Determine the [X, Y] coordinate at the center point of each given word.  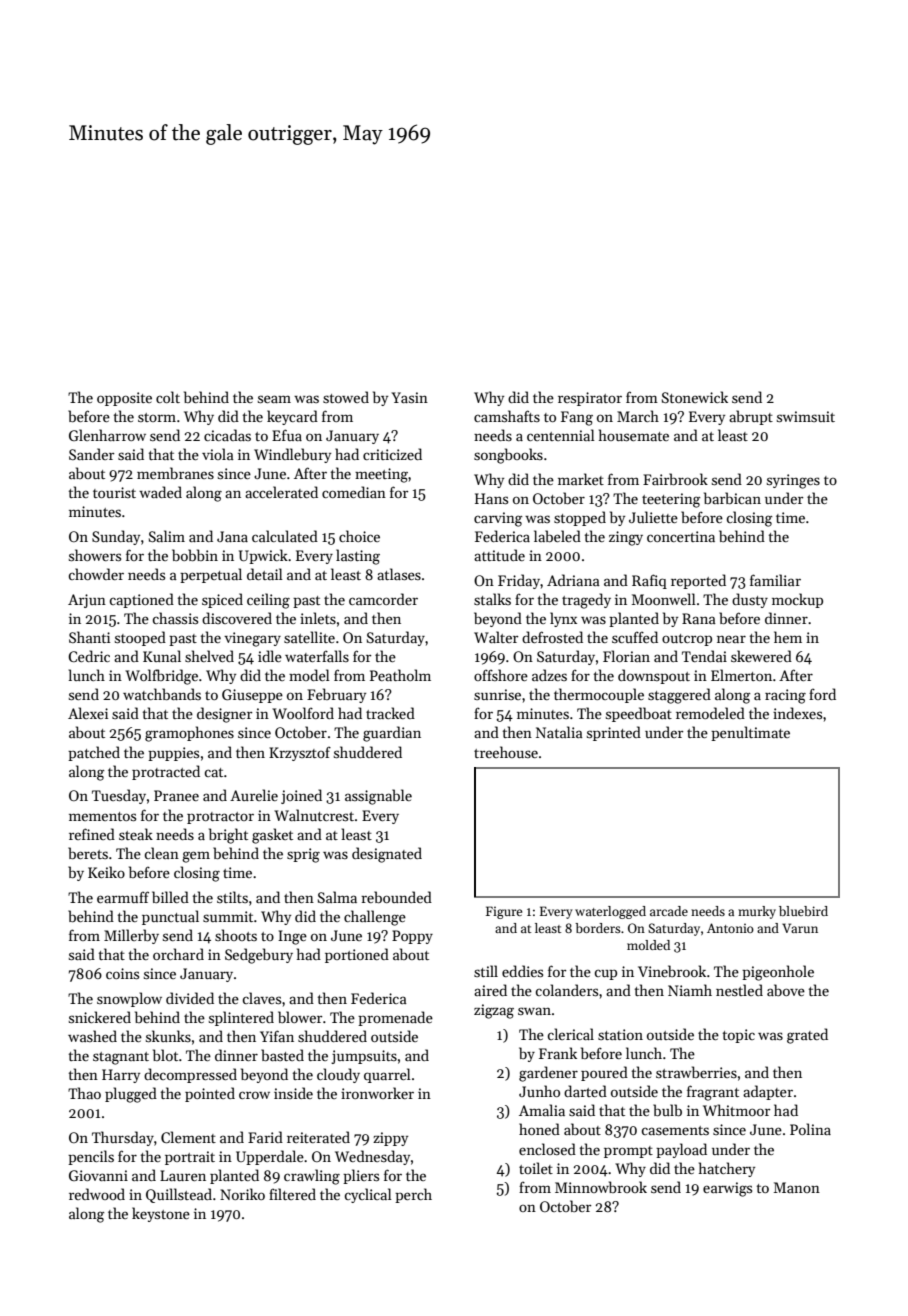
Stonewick [695, 397]
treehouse [506, 752]
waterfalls [317, 656]
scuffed [635, 637]
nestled [739, 990]
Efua [287, 435]
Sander [91, 454]
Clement [188, 1137]
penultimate [750, 733]
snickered [100, 1017]
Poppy [412, 937]
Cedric [89, 656]
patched [94, 753]
